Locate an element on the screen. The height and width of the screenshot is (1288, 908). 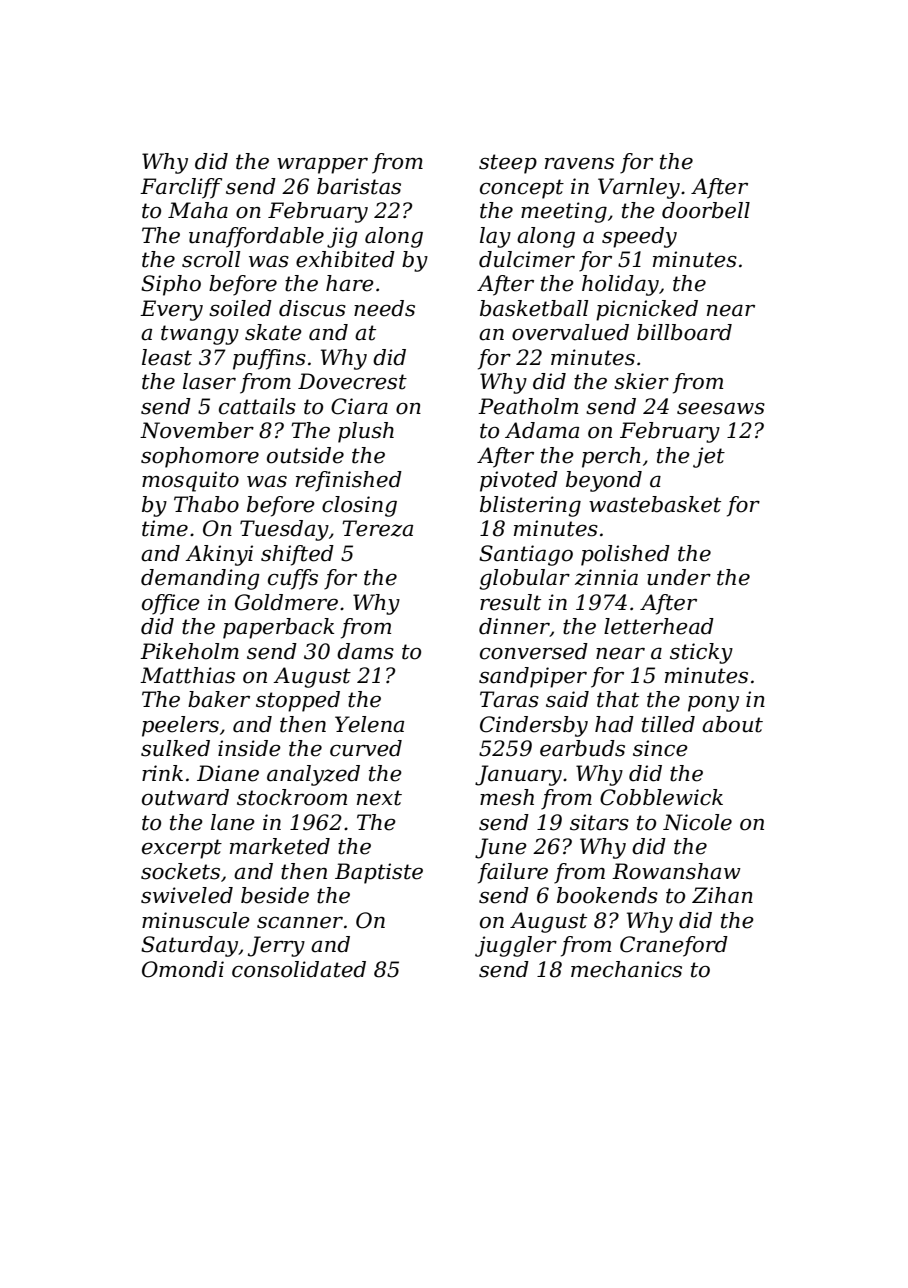
Varnley is located at coordinates (639, 188).
